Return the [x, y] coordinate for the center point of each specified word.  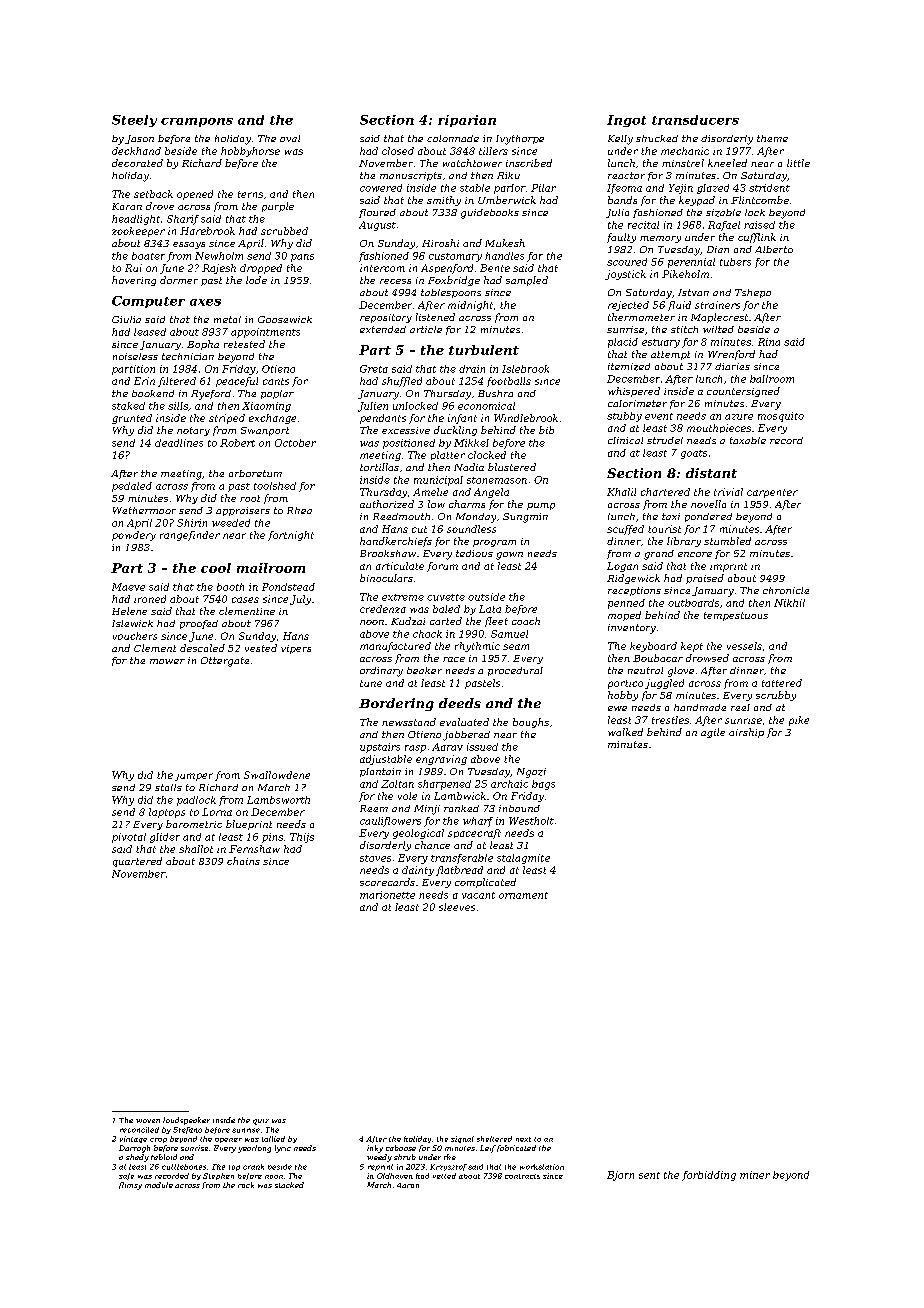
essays [189, 245]
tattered [782, 683]
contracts [522, 1176]
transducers [695, 120]
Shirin [192, 523]
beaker [424, 670]
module [159, 1185]
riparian [467, 121]
